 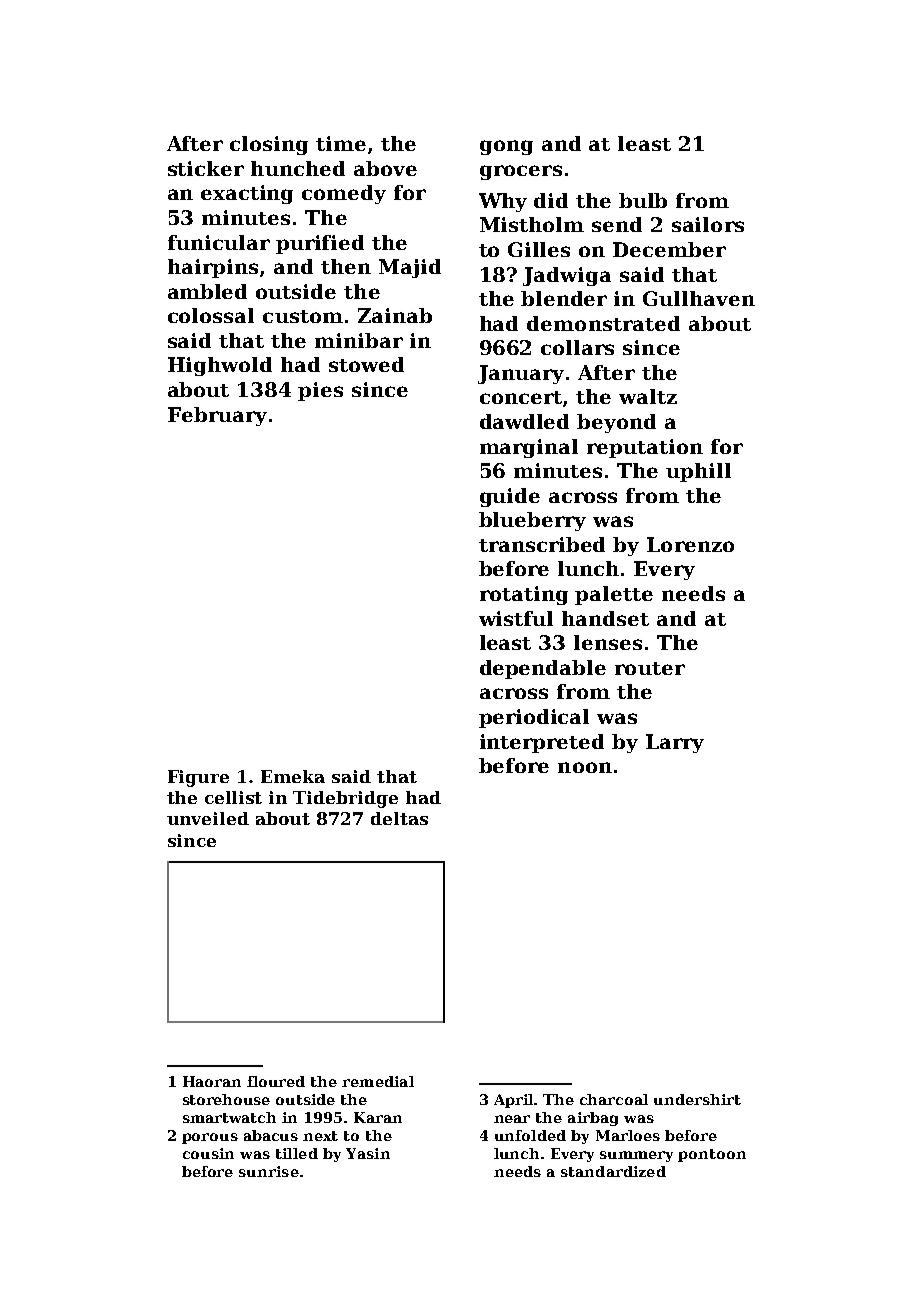 I want to click on above, so click(x=385, y=168).
